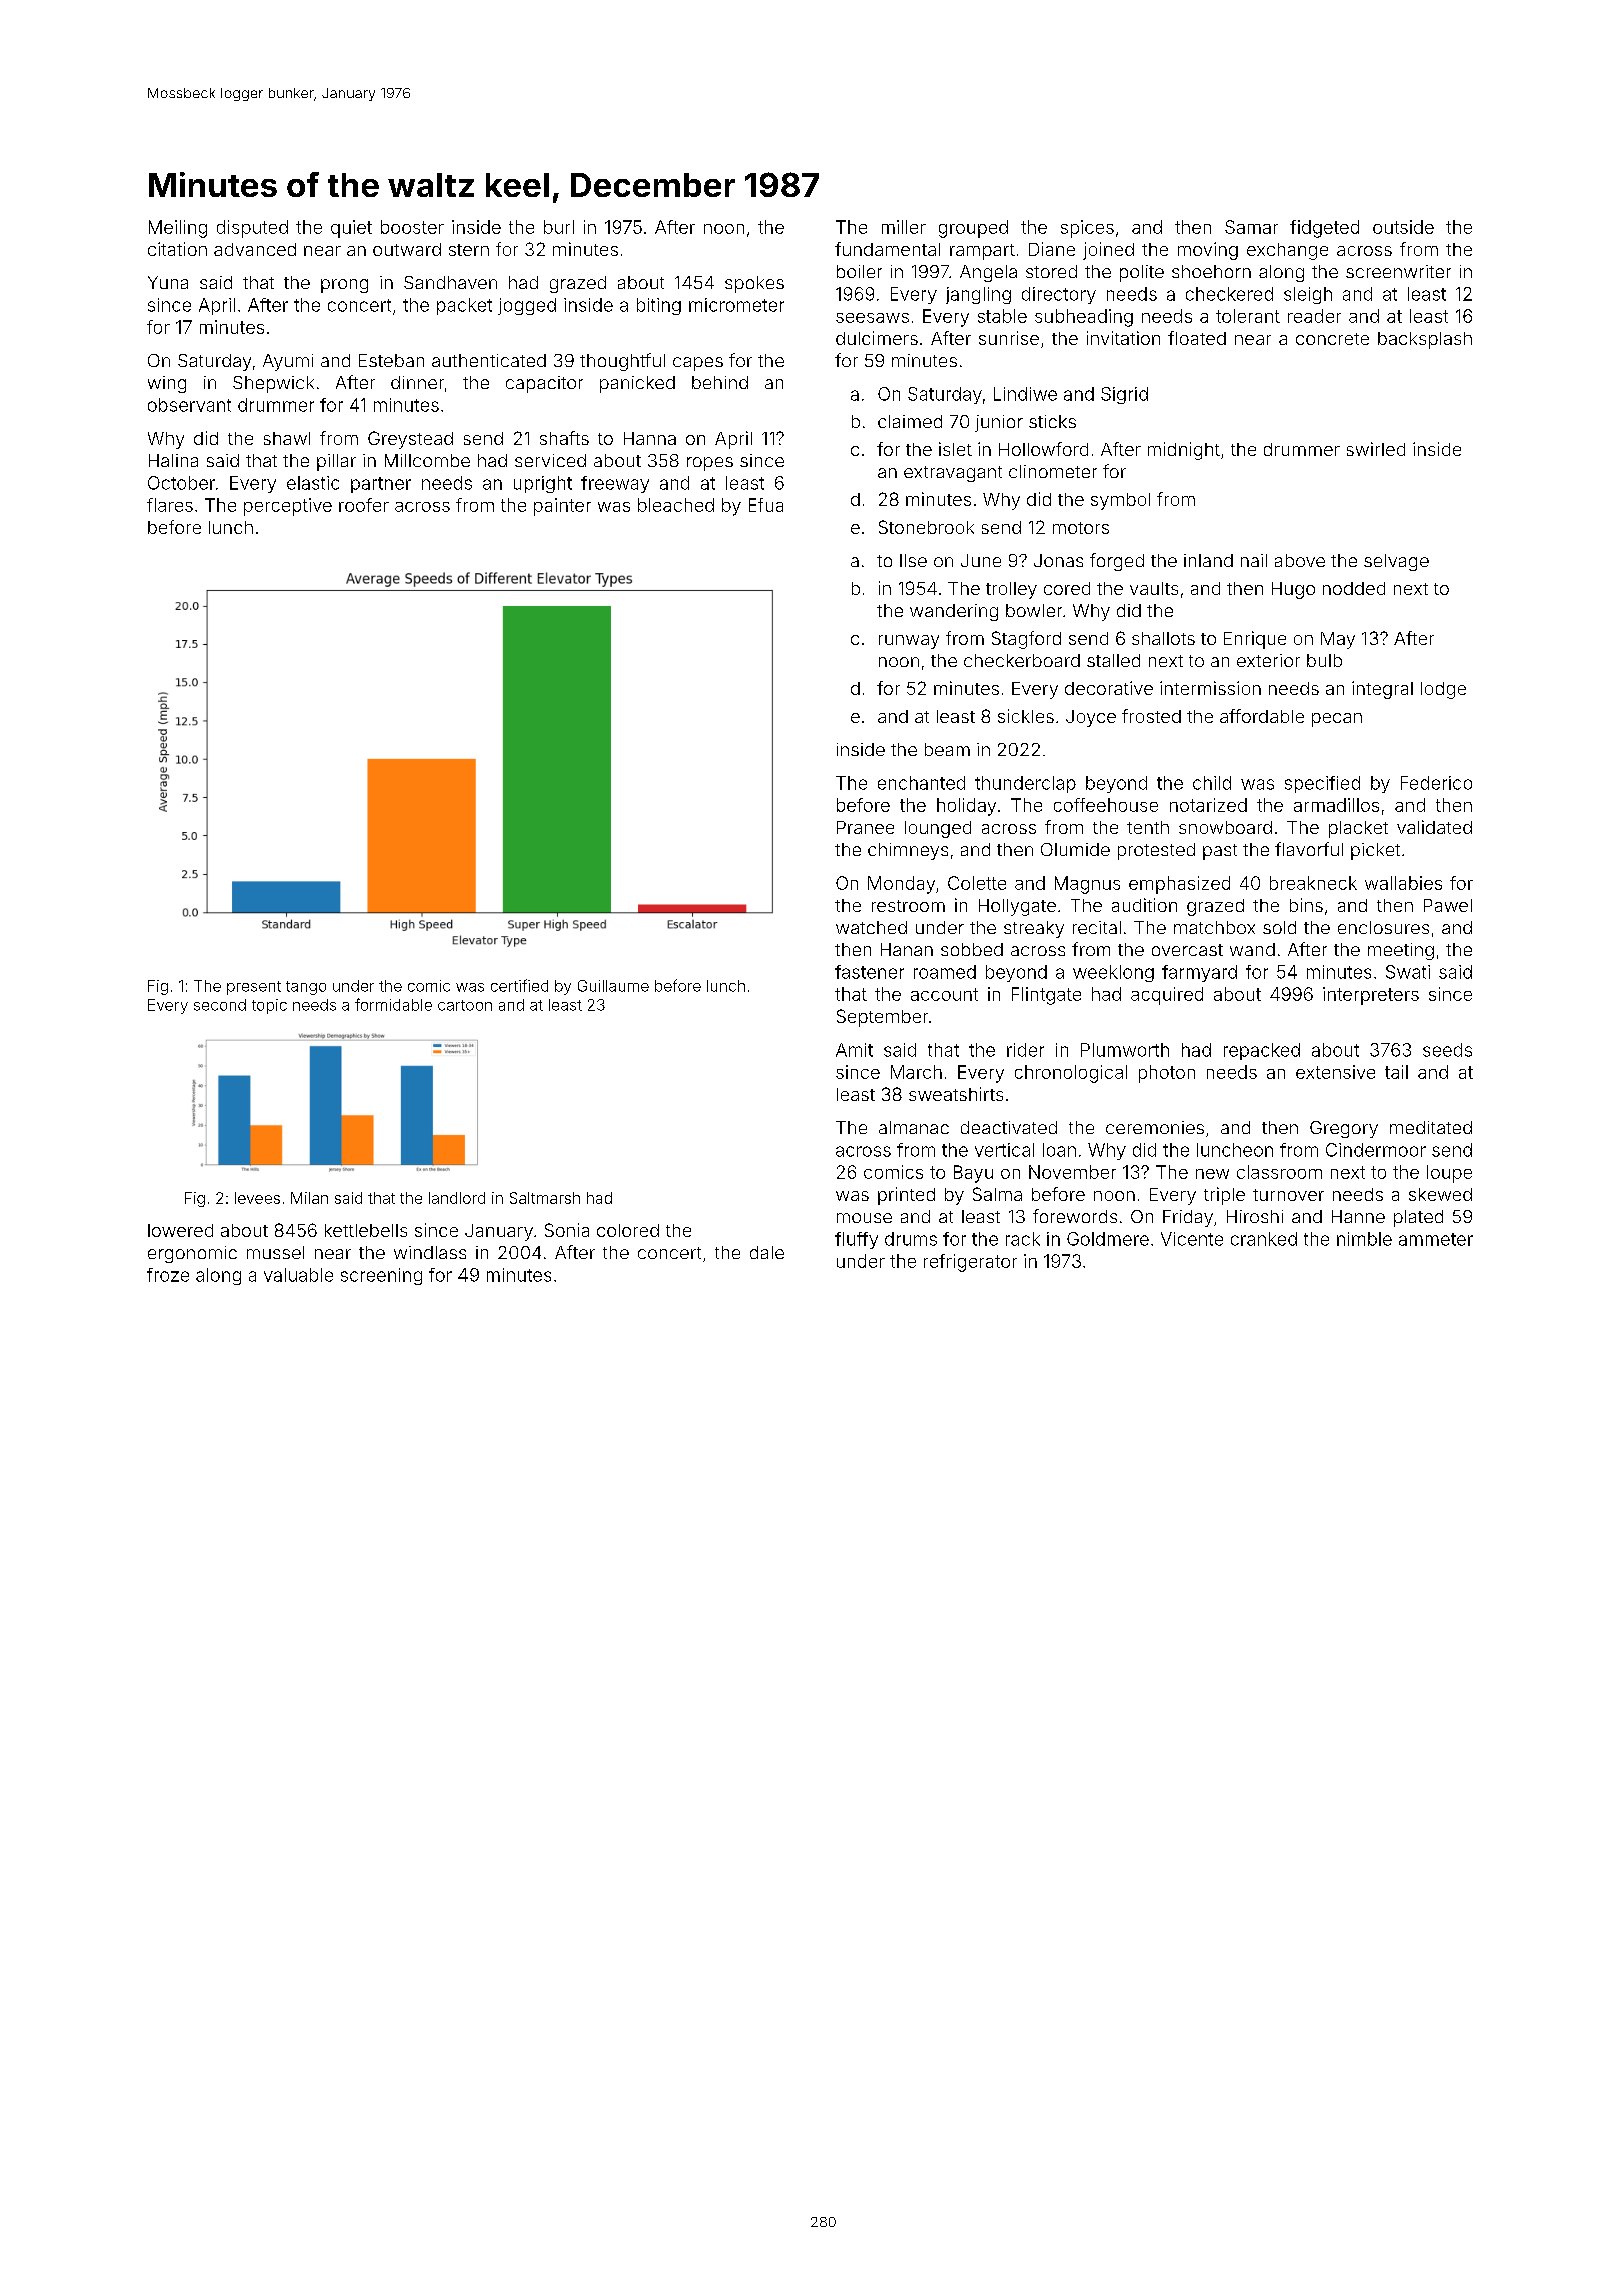 The width and height of the screenshot is (1620, 2292). I want to click on nodded, so click(1354, 588).
